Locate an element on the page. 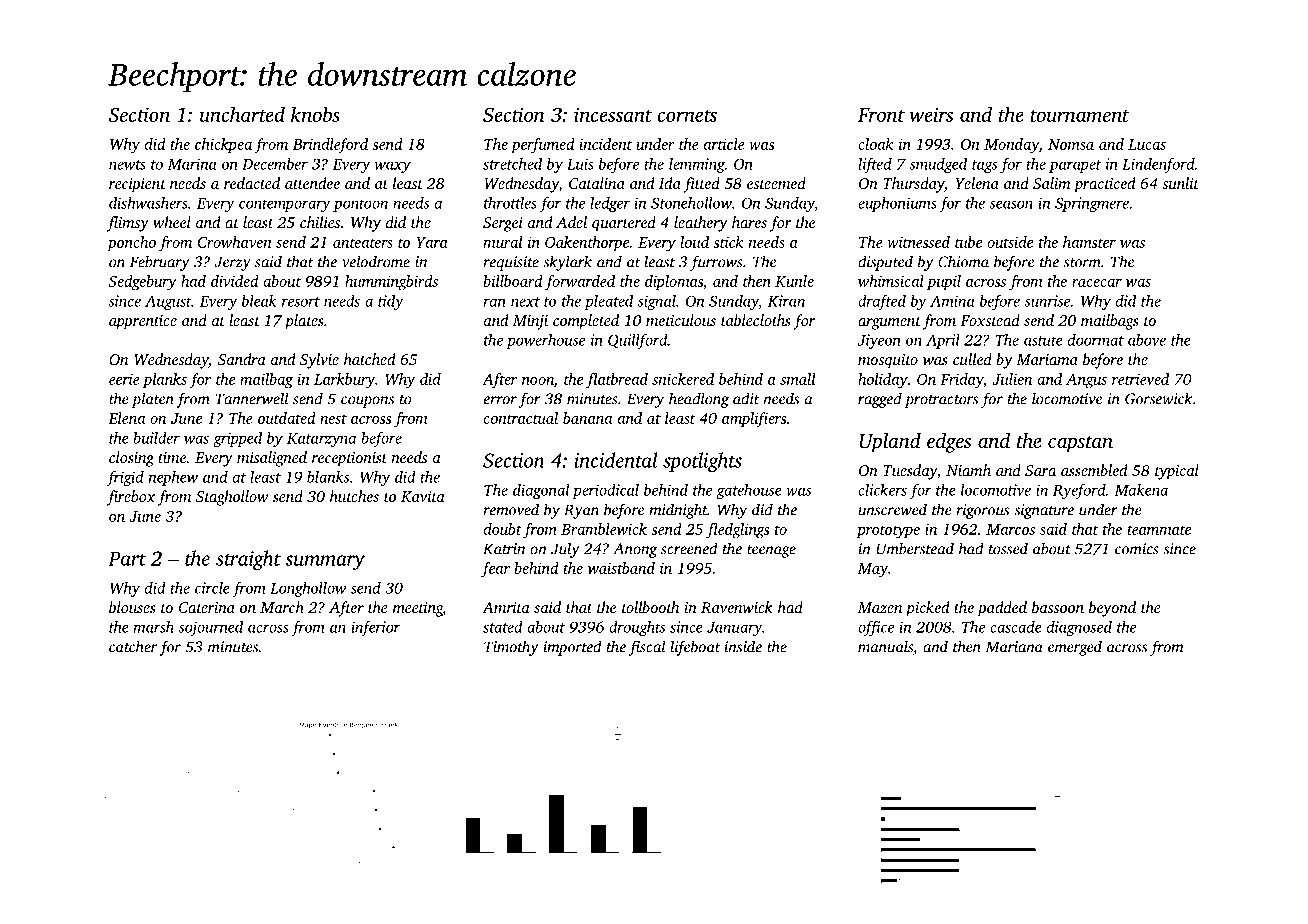 The height and width of the page is (924, 1308). diagonal is located at coordinates (541, 491).
